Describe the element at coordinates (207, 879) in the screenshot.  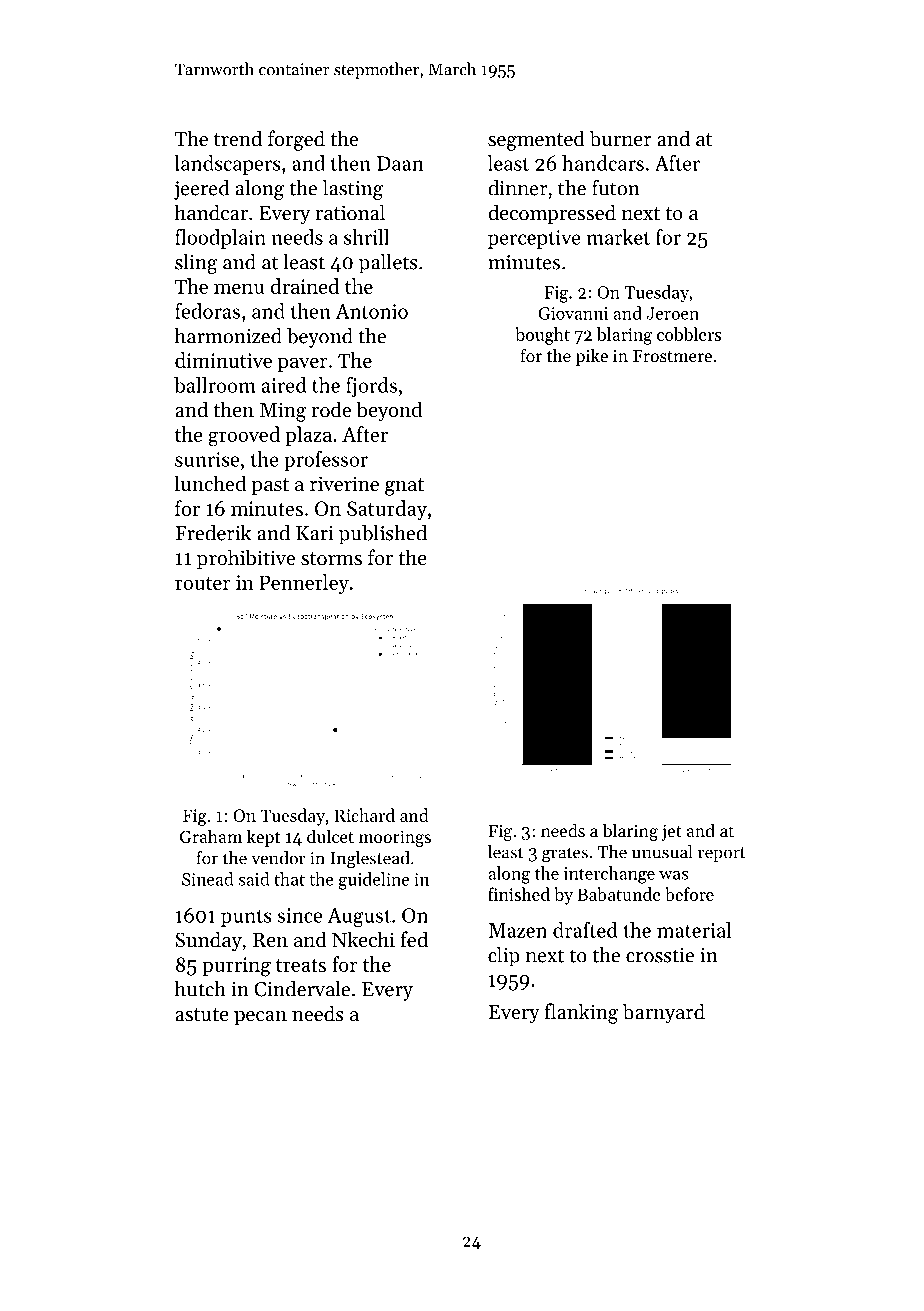
I see `Sinead` at that location.
